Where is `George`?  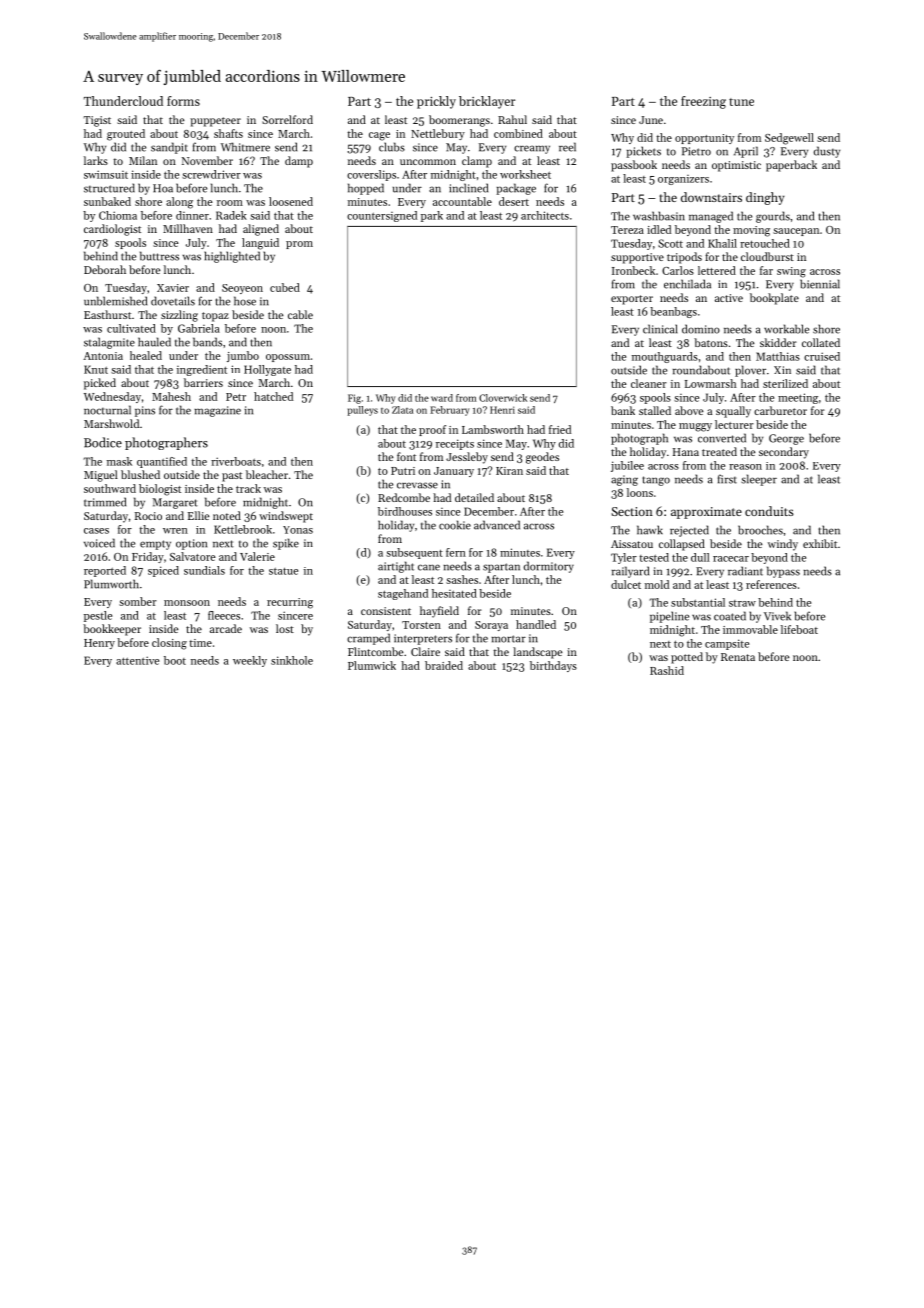 George is located at coordinates (786, 439).
